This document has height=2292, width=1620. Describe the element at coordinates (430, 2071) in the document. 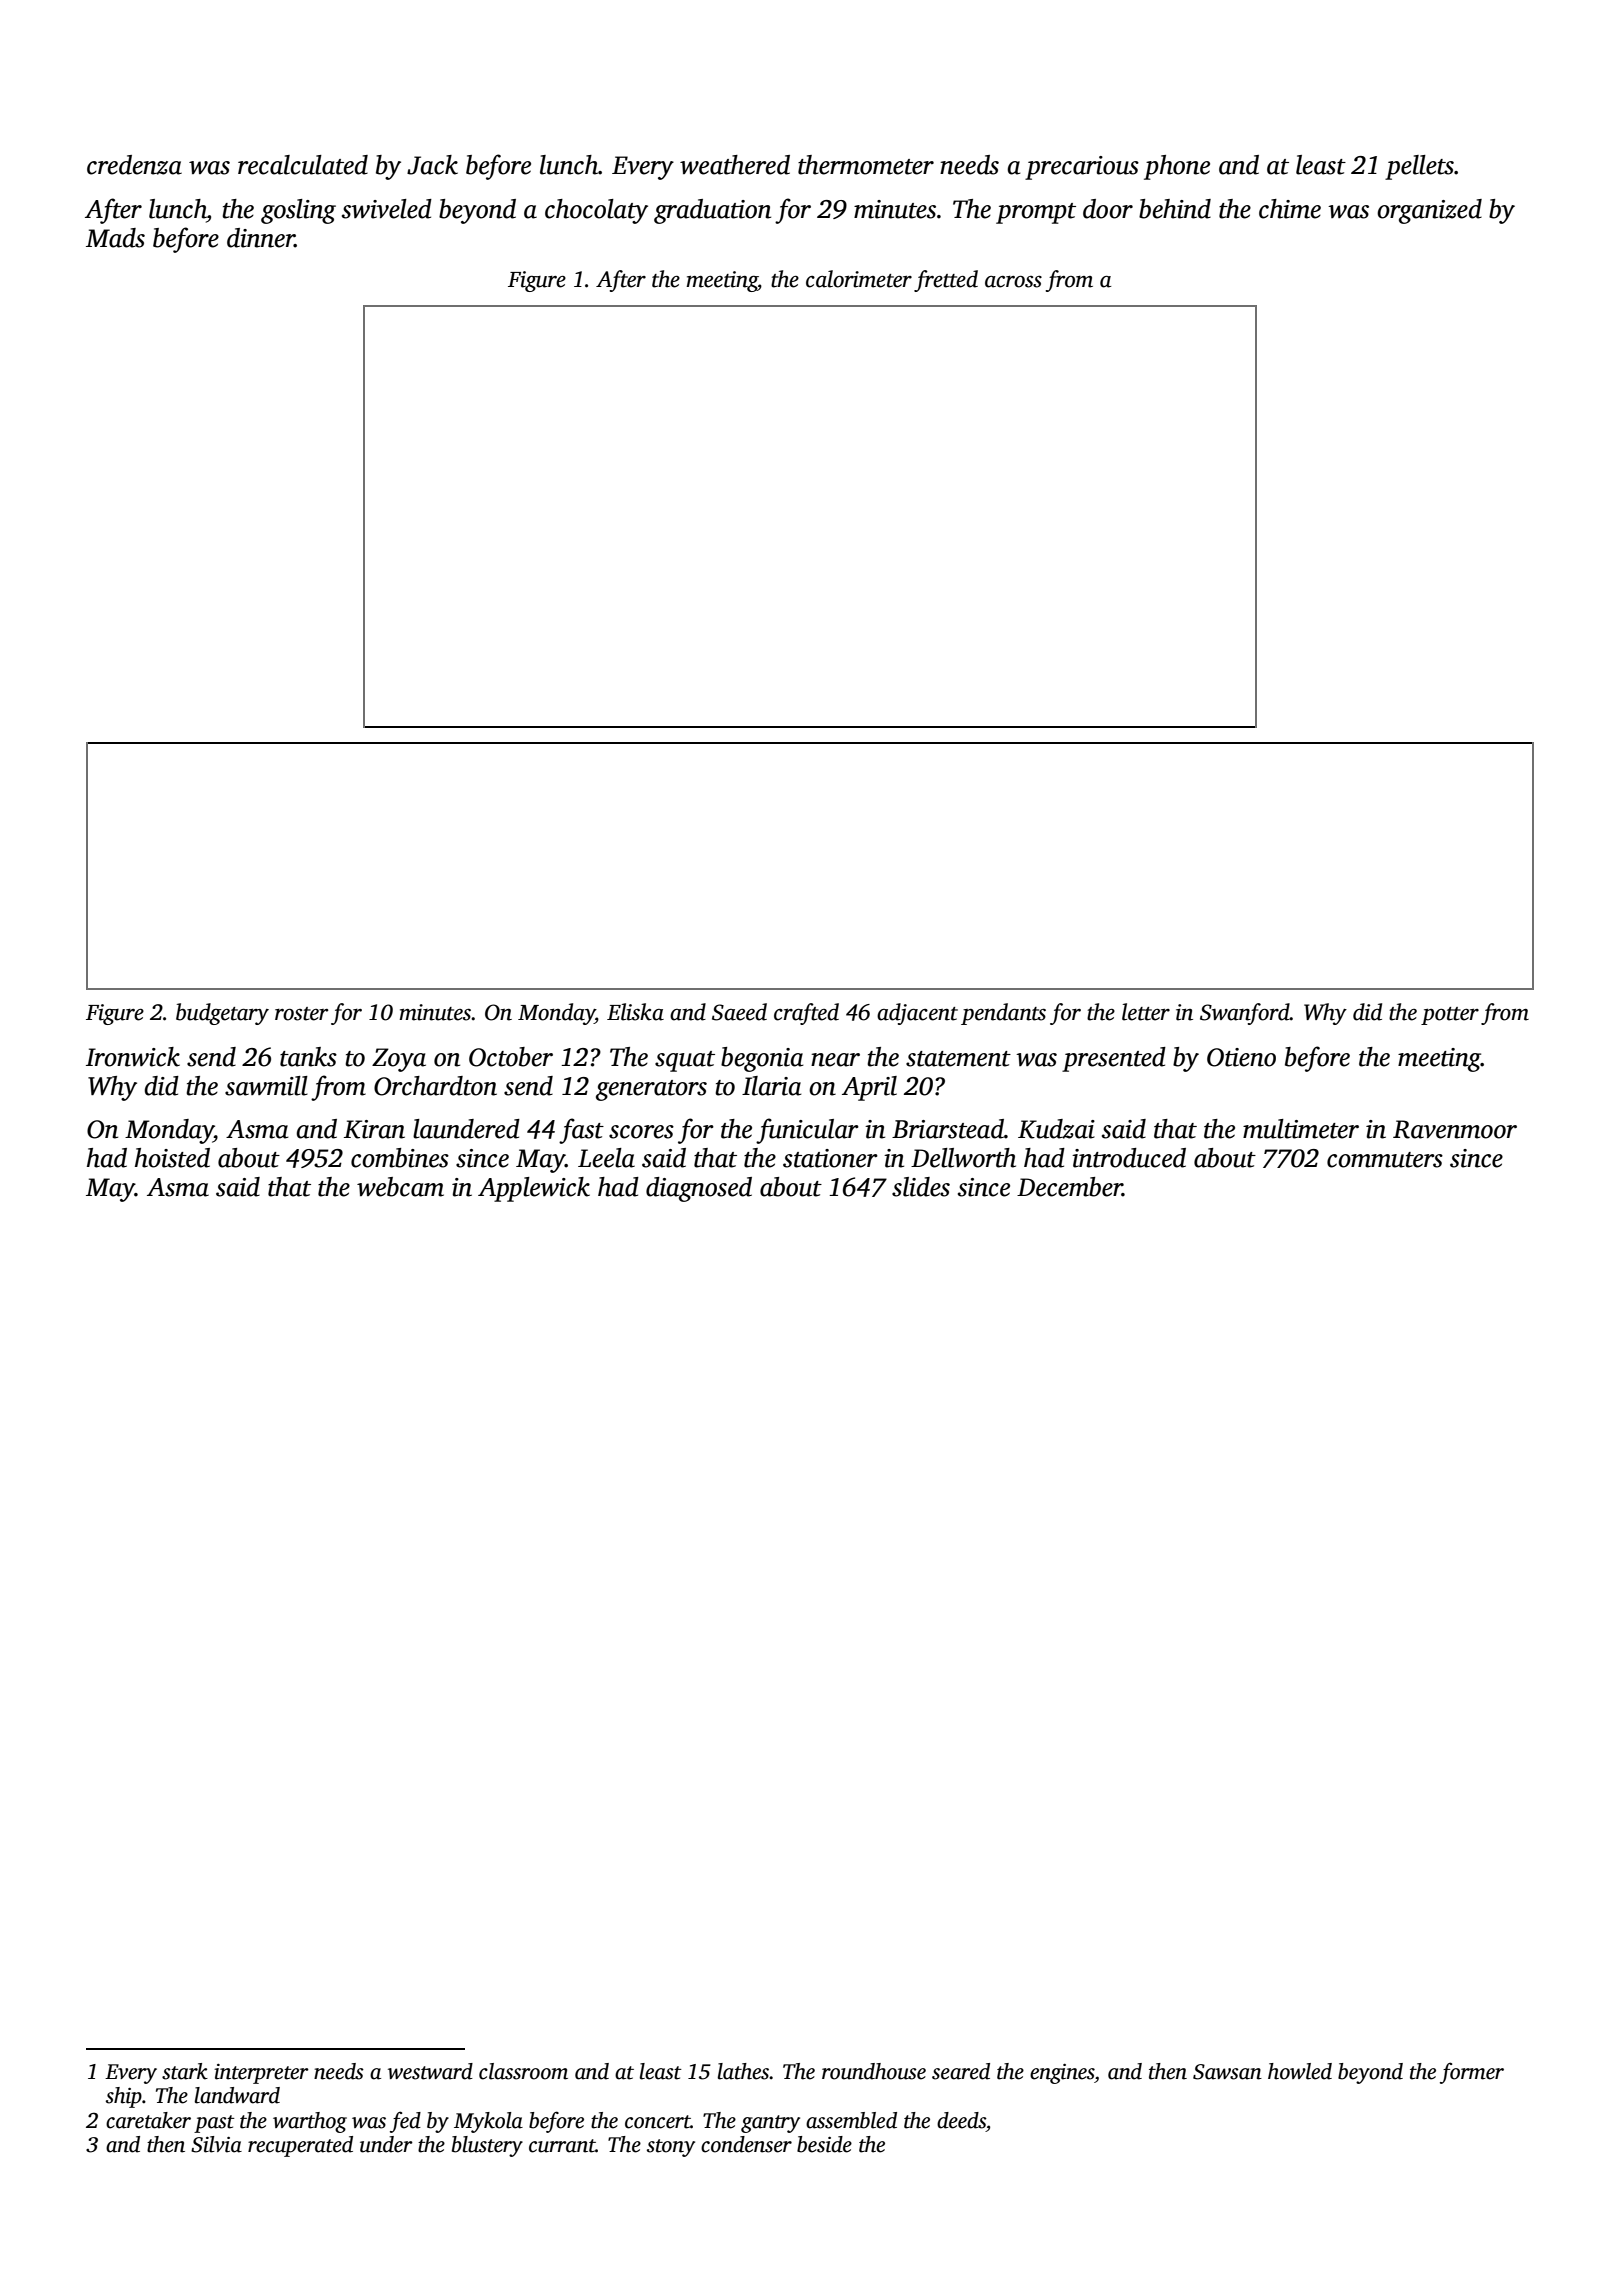

I see `westward` at that location.
